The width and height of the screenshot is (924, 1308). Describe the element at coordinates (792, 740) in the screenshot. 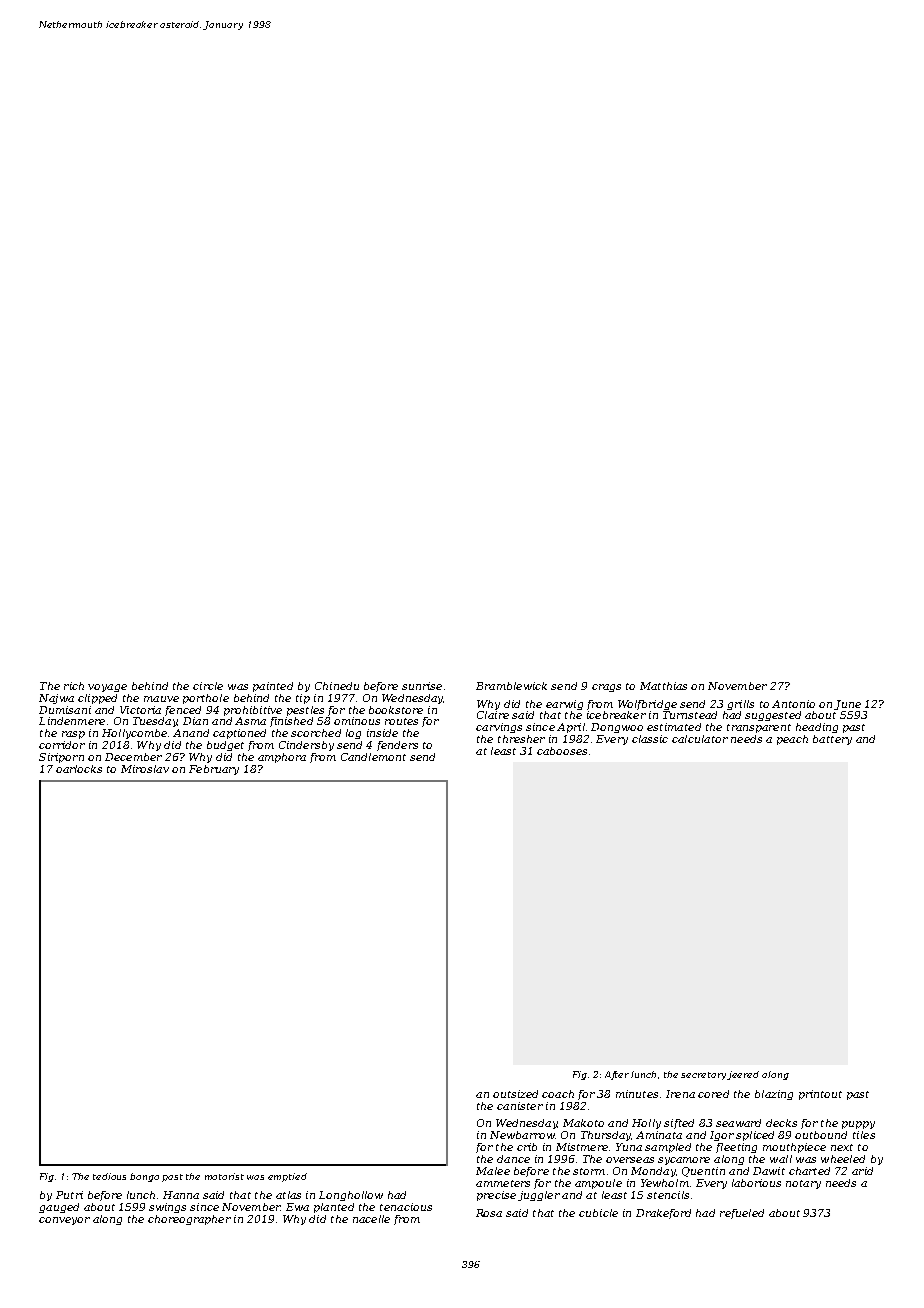

I see `peach` at that location.
